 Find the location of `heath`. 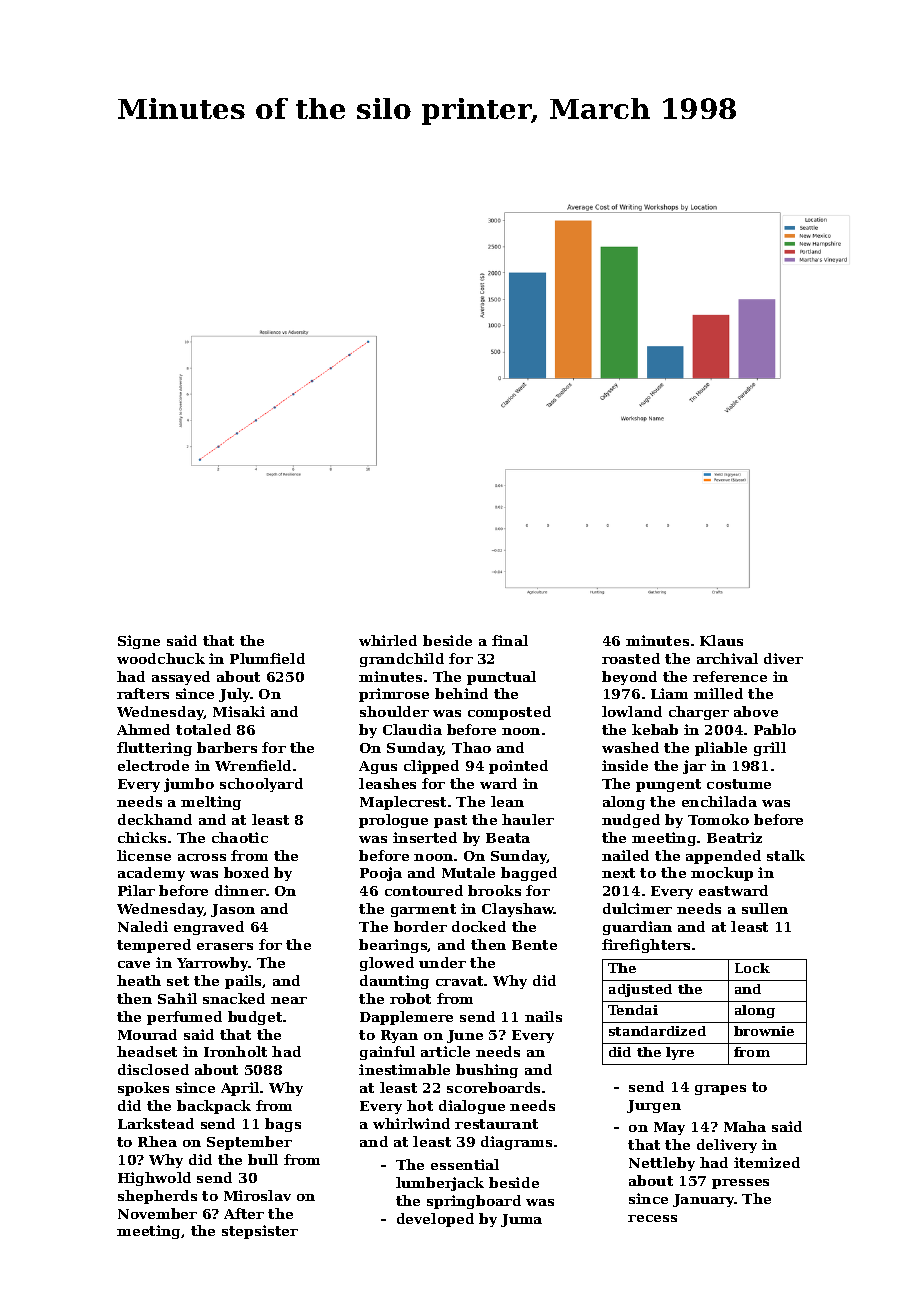

heath is located at coordinates (139, 980).
